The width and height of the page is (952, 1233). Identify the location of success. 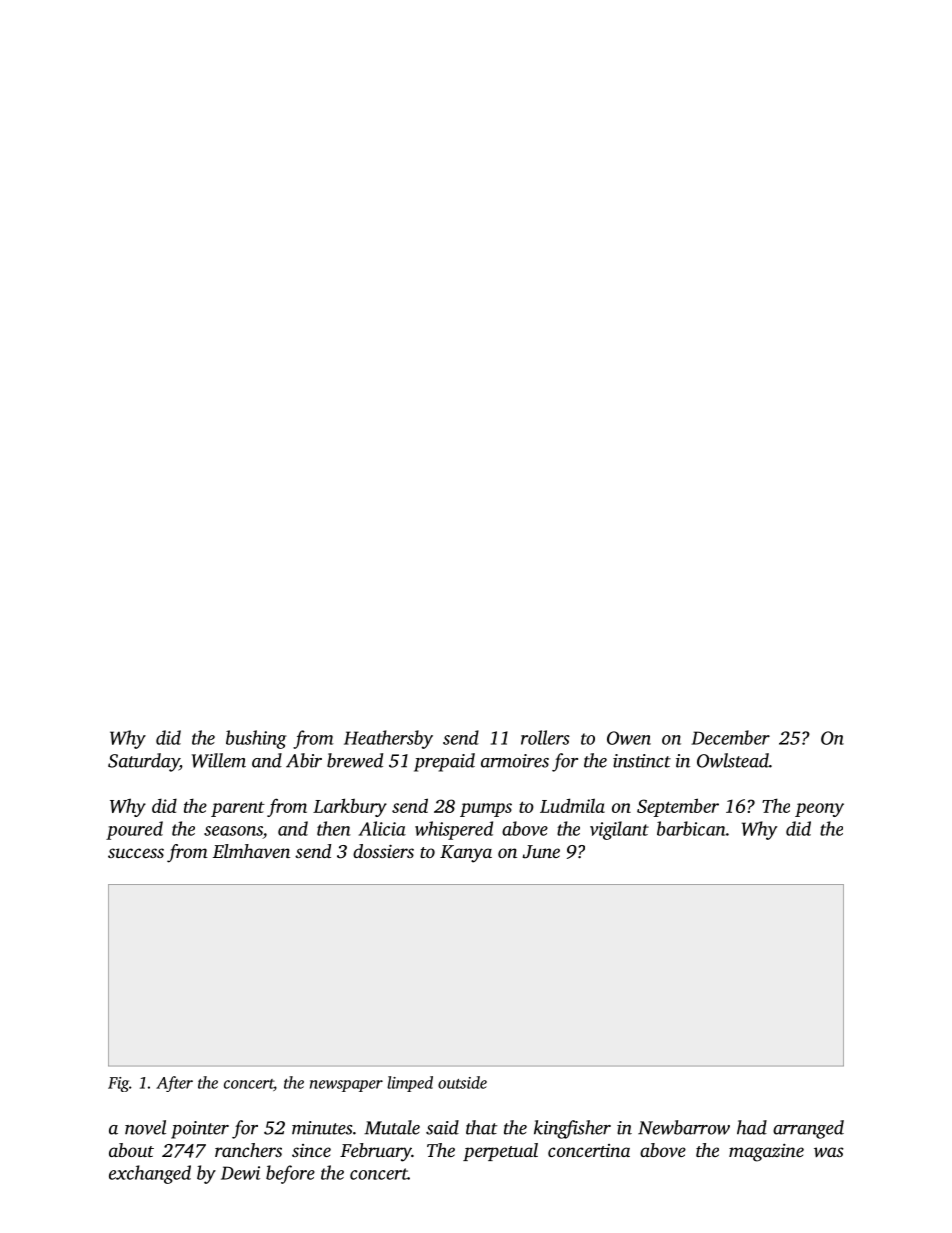
(136, 853).
